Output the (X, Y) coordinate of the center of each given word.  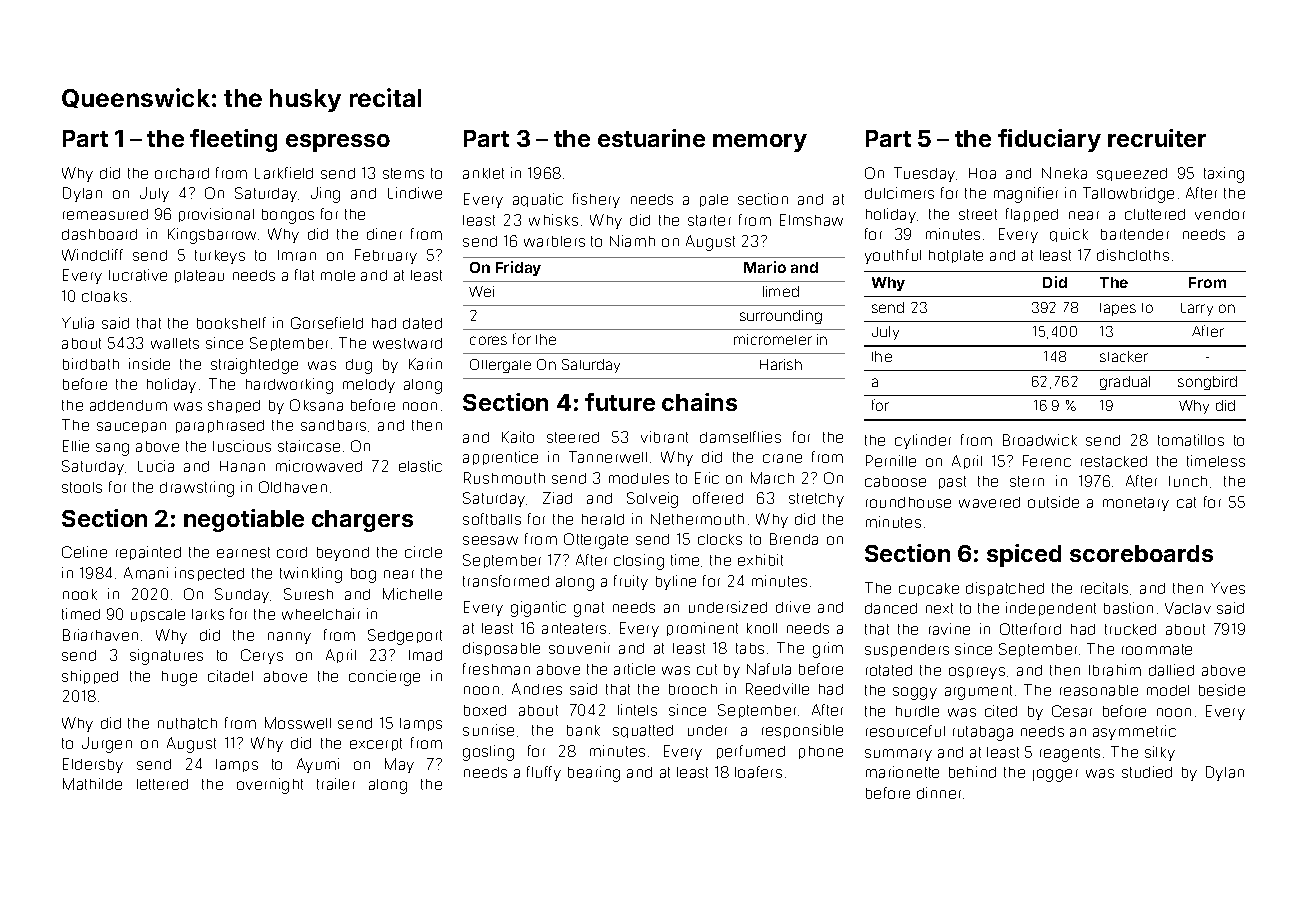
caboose (895, 481)
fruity (631, 582)
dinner (939, 793)
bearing (594, 774)
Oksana (316, 405)
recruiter (1157, 138)
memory (760, 143)
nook (80, 594)
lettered (162, 784)
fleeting (233, 140)
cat (1186, 502)
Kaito (518, 437)
